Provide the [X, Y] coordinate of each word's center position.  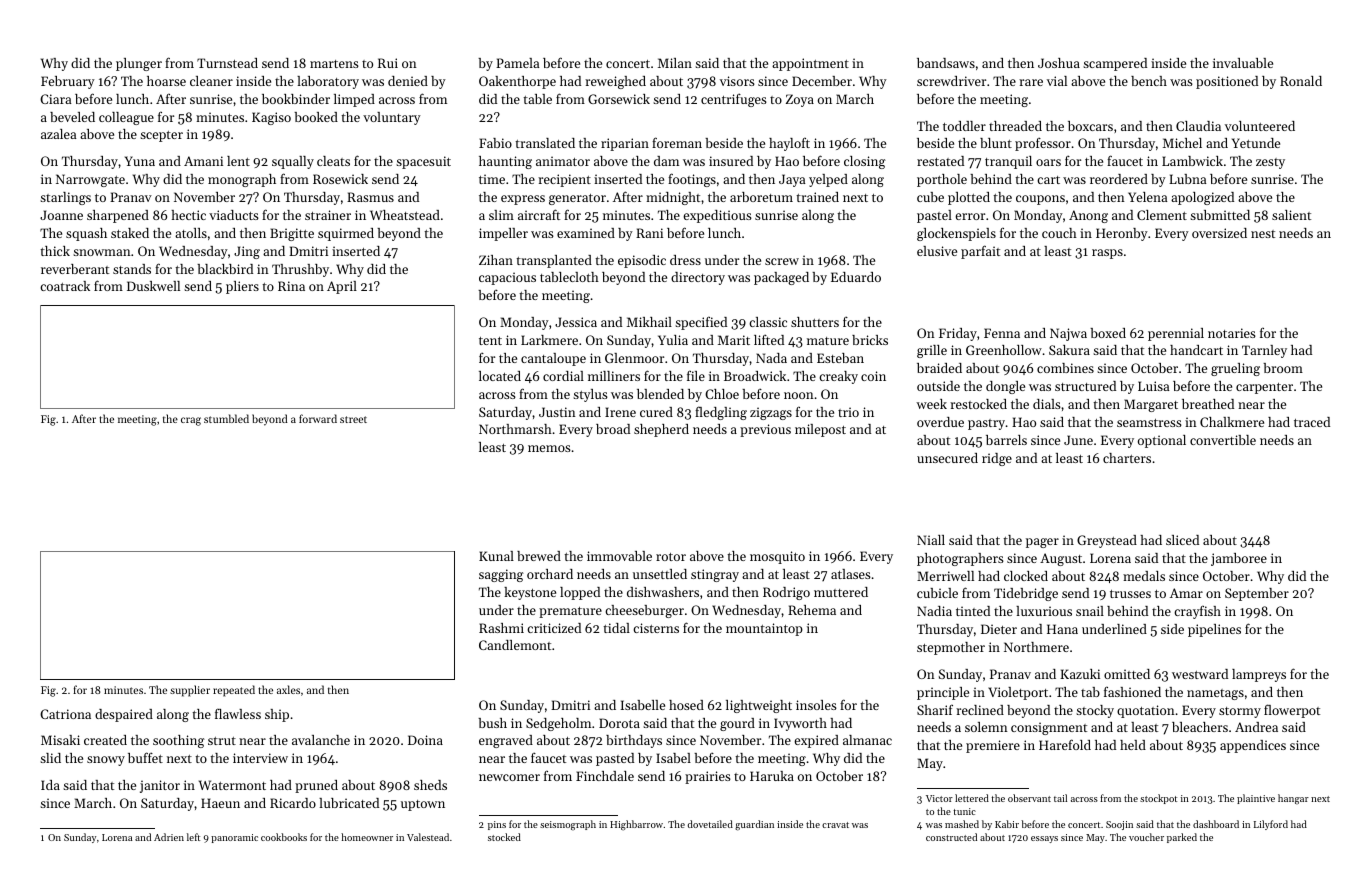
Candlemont [515, 645]
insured [731, 161]
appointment [810, 64]
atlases [851, 574]
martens [334, 64]
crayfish [1197, 612]
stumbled [226, 418]
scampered [1115, 64]
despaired [124, 715]
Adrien [169, 837]
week [931, 404]
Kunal [496, 556]
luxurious [1044, 611]
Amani [203, 161]
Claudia [1198, 126]
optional [1162, 441]
